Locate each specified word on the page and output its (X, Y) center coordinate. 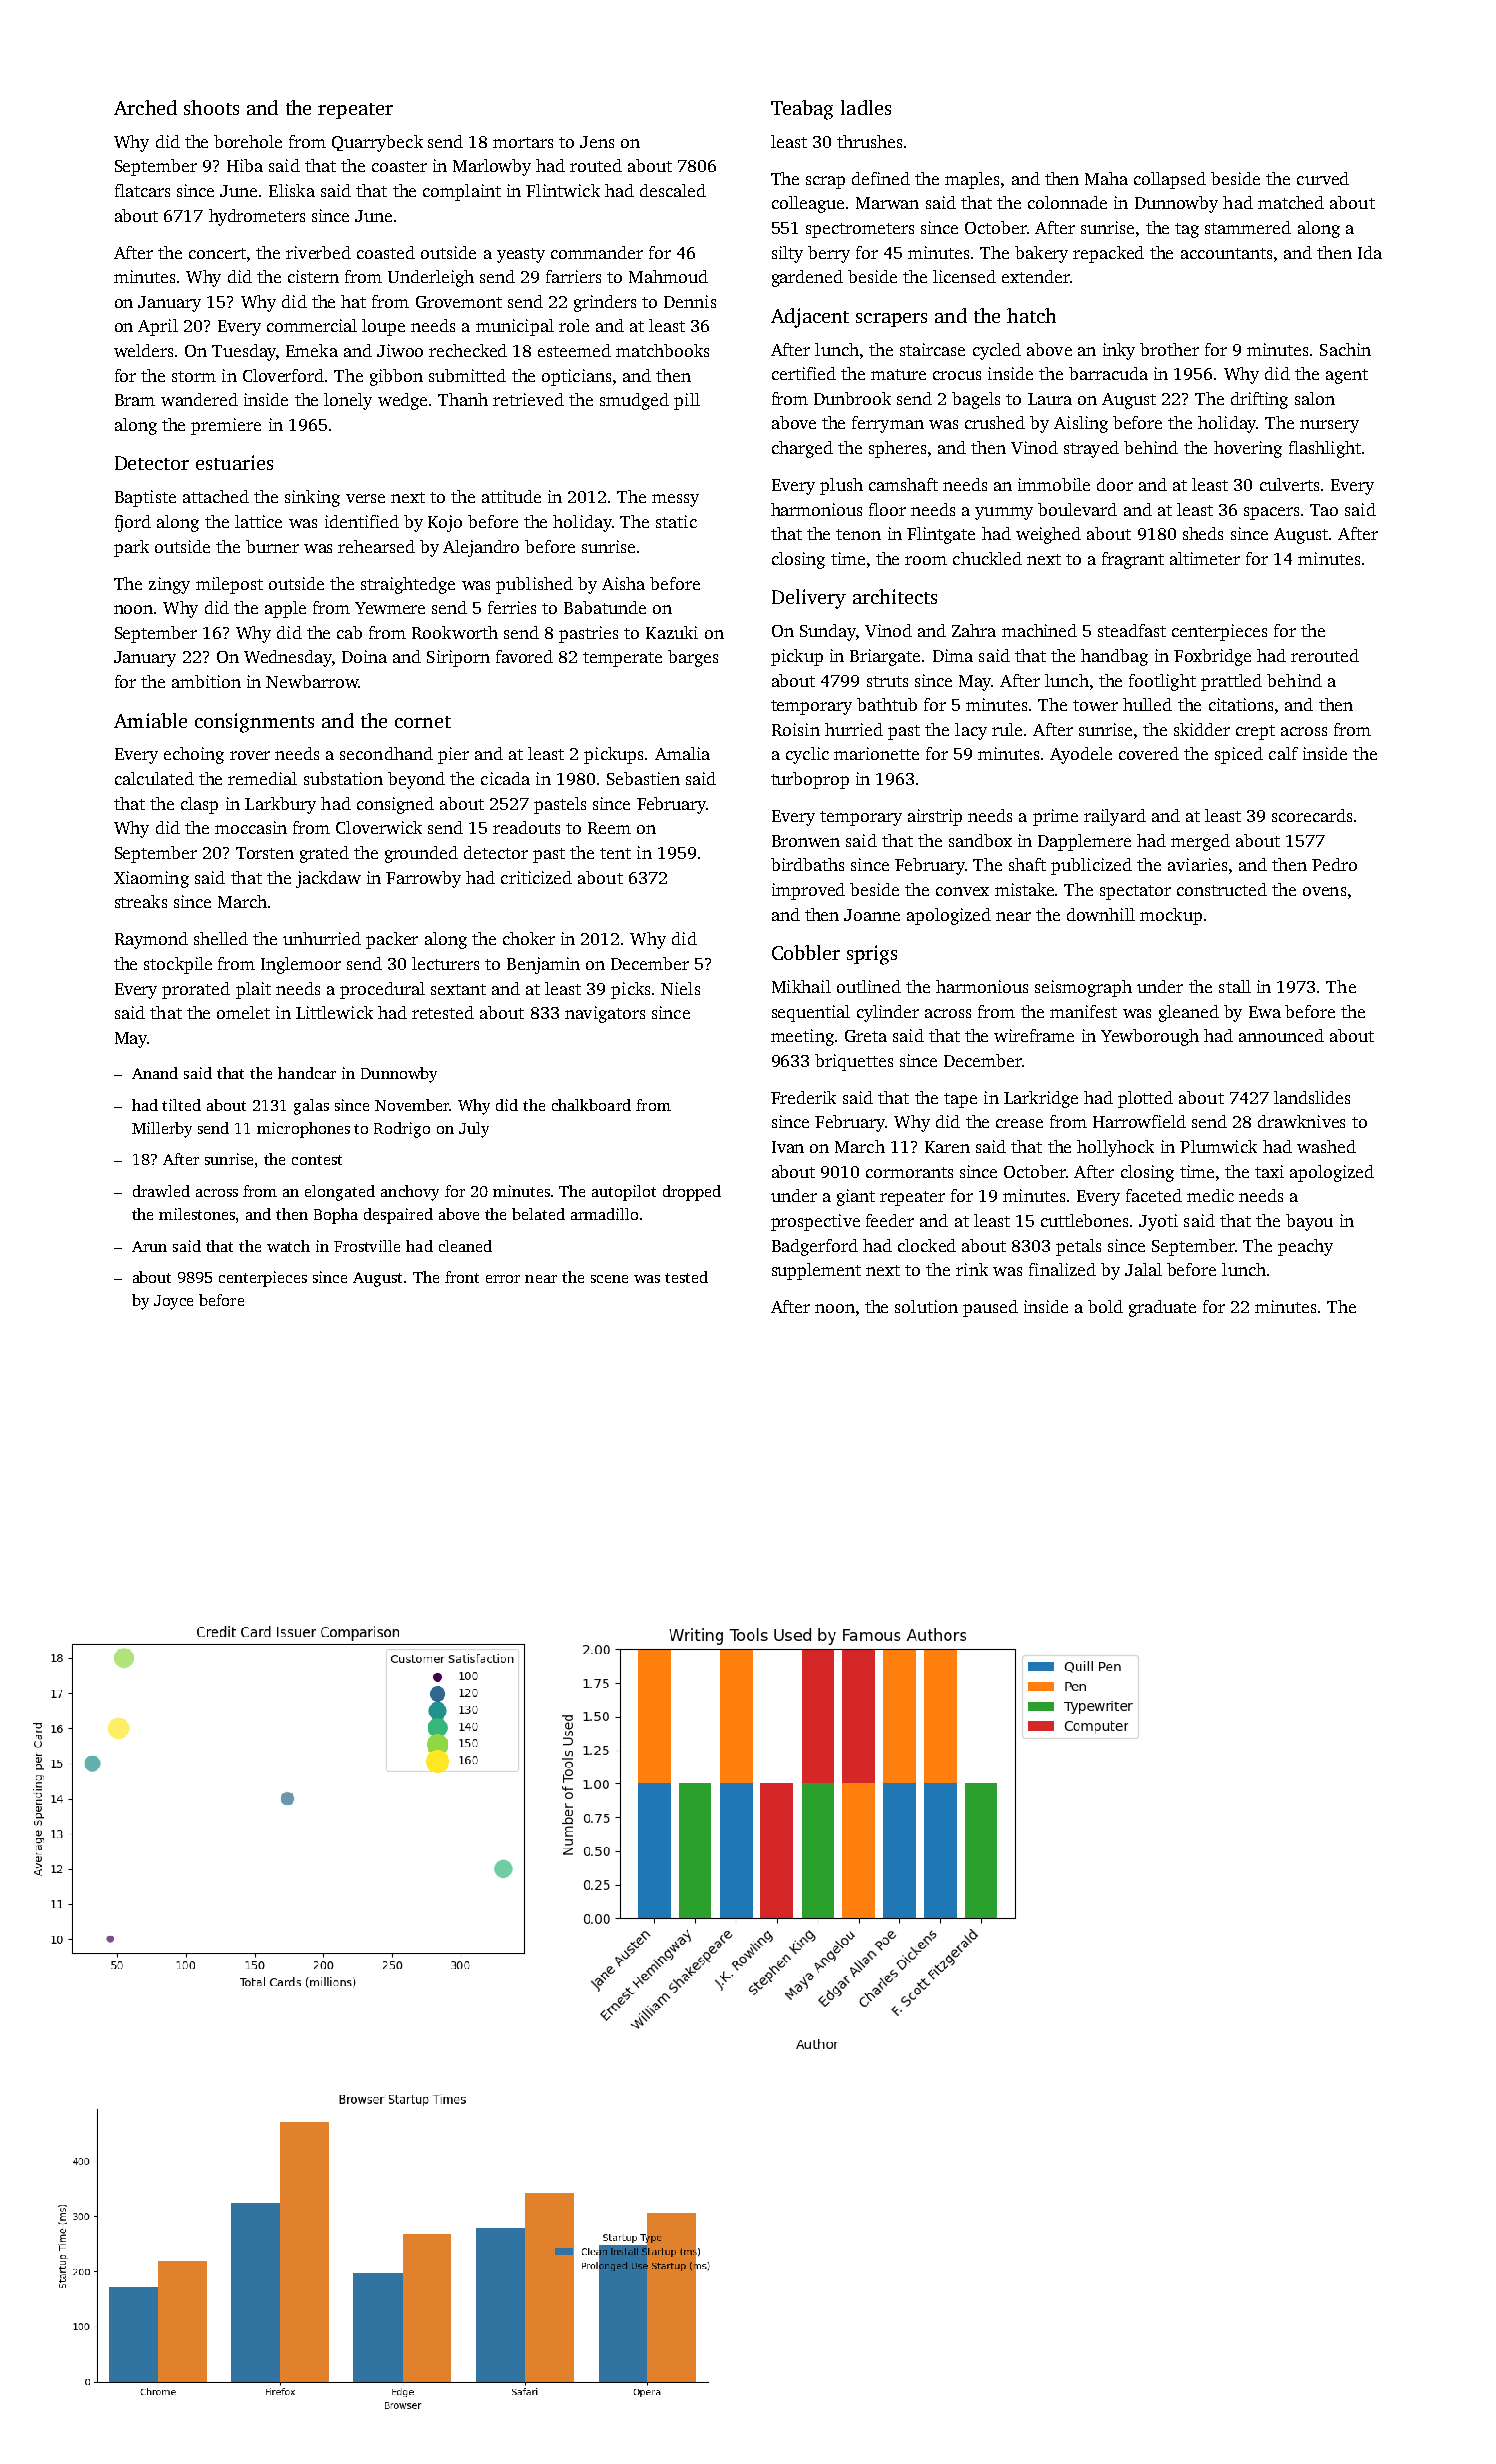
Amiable (150, 720)
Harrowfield (1139, 1121)
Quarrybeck (377, 143)
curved (1323, 178)
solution (926, 1306)
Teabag (802, 110)
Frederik (803, 1097)
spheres (897, 449)
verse (365, 498)
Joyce (173, 1302)
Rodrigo (402, 1130)
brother (1169, 349)
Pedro (1334, 864)
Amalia (682, 753)
